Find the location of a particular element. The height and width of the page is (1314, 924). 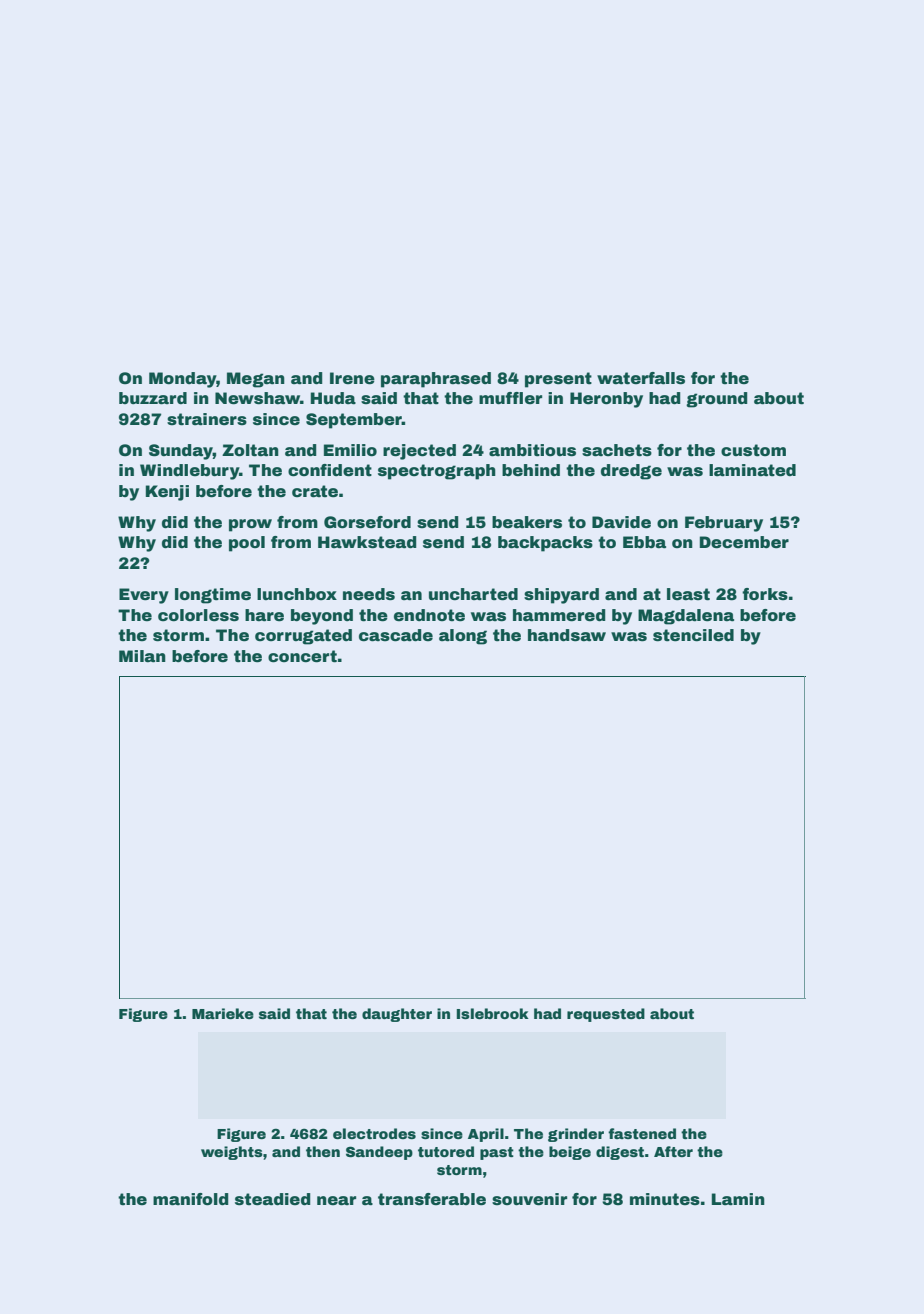

Newshaw is located at coordinates (257, 398).
